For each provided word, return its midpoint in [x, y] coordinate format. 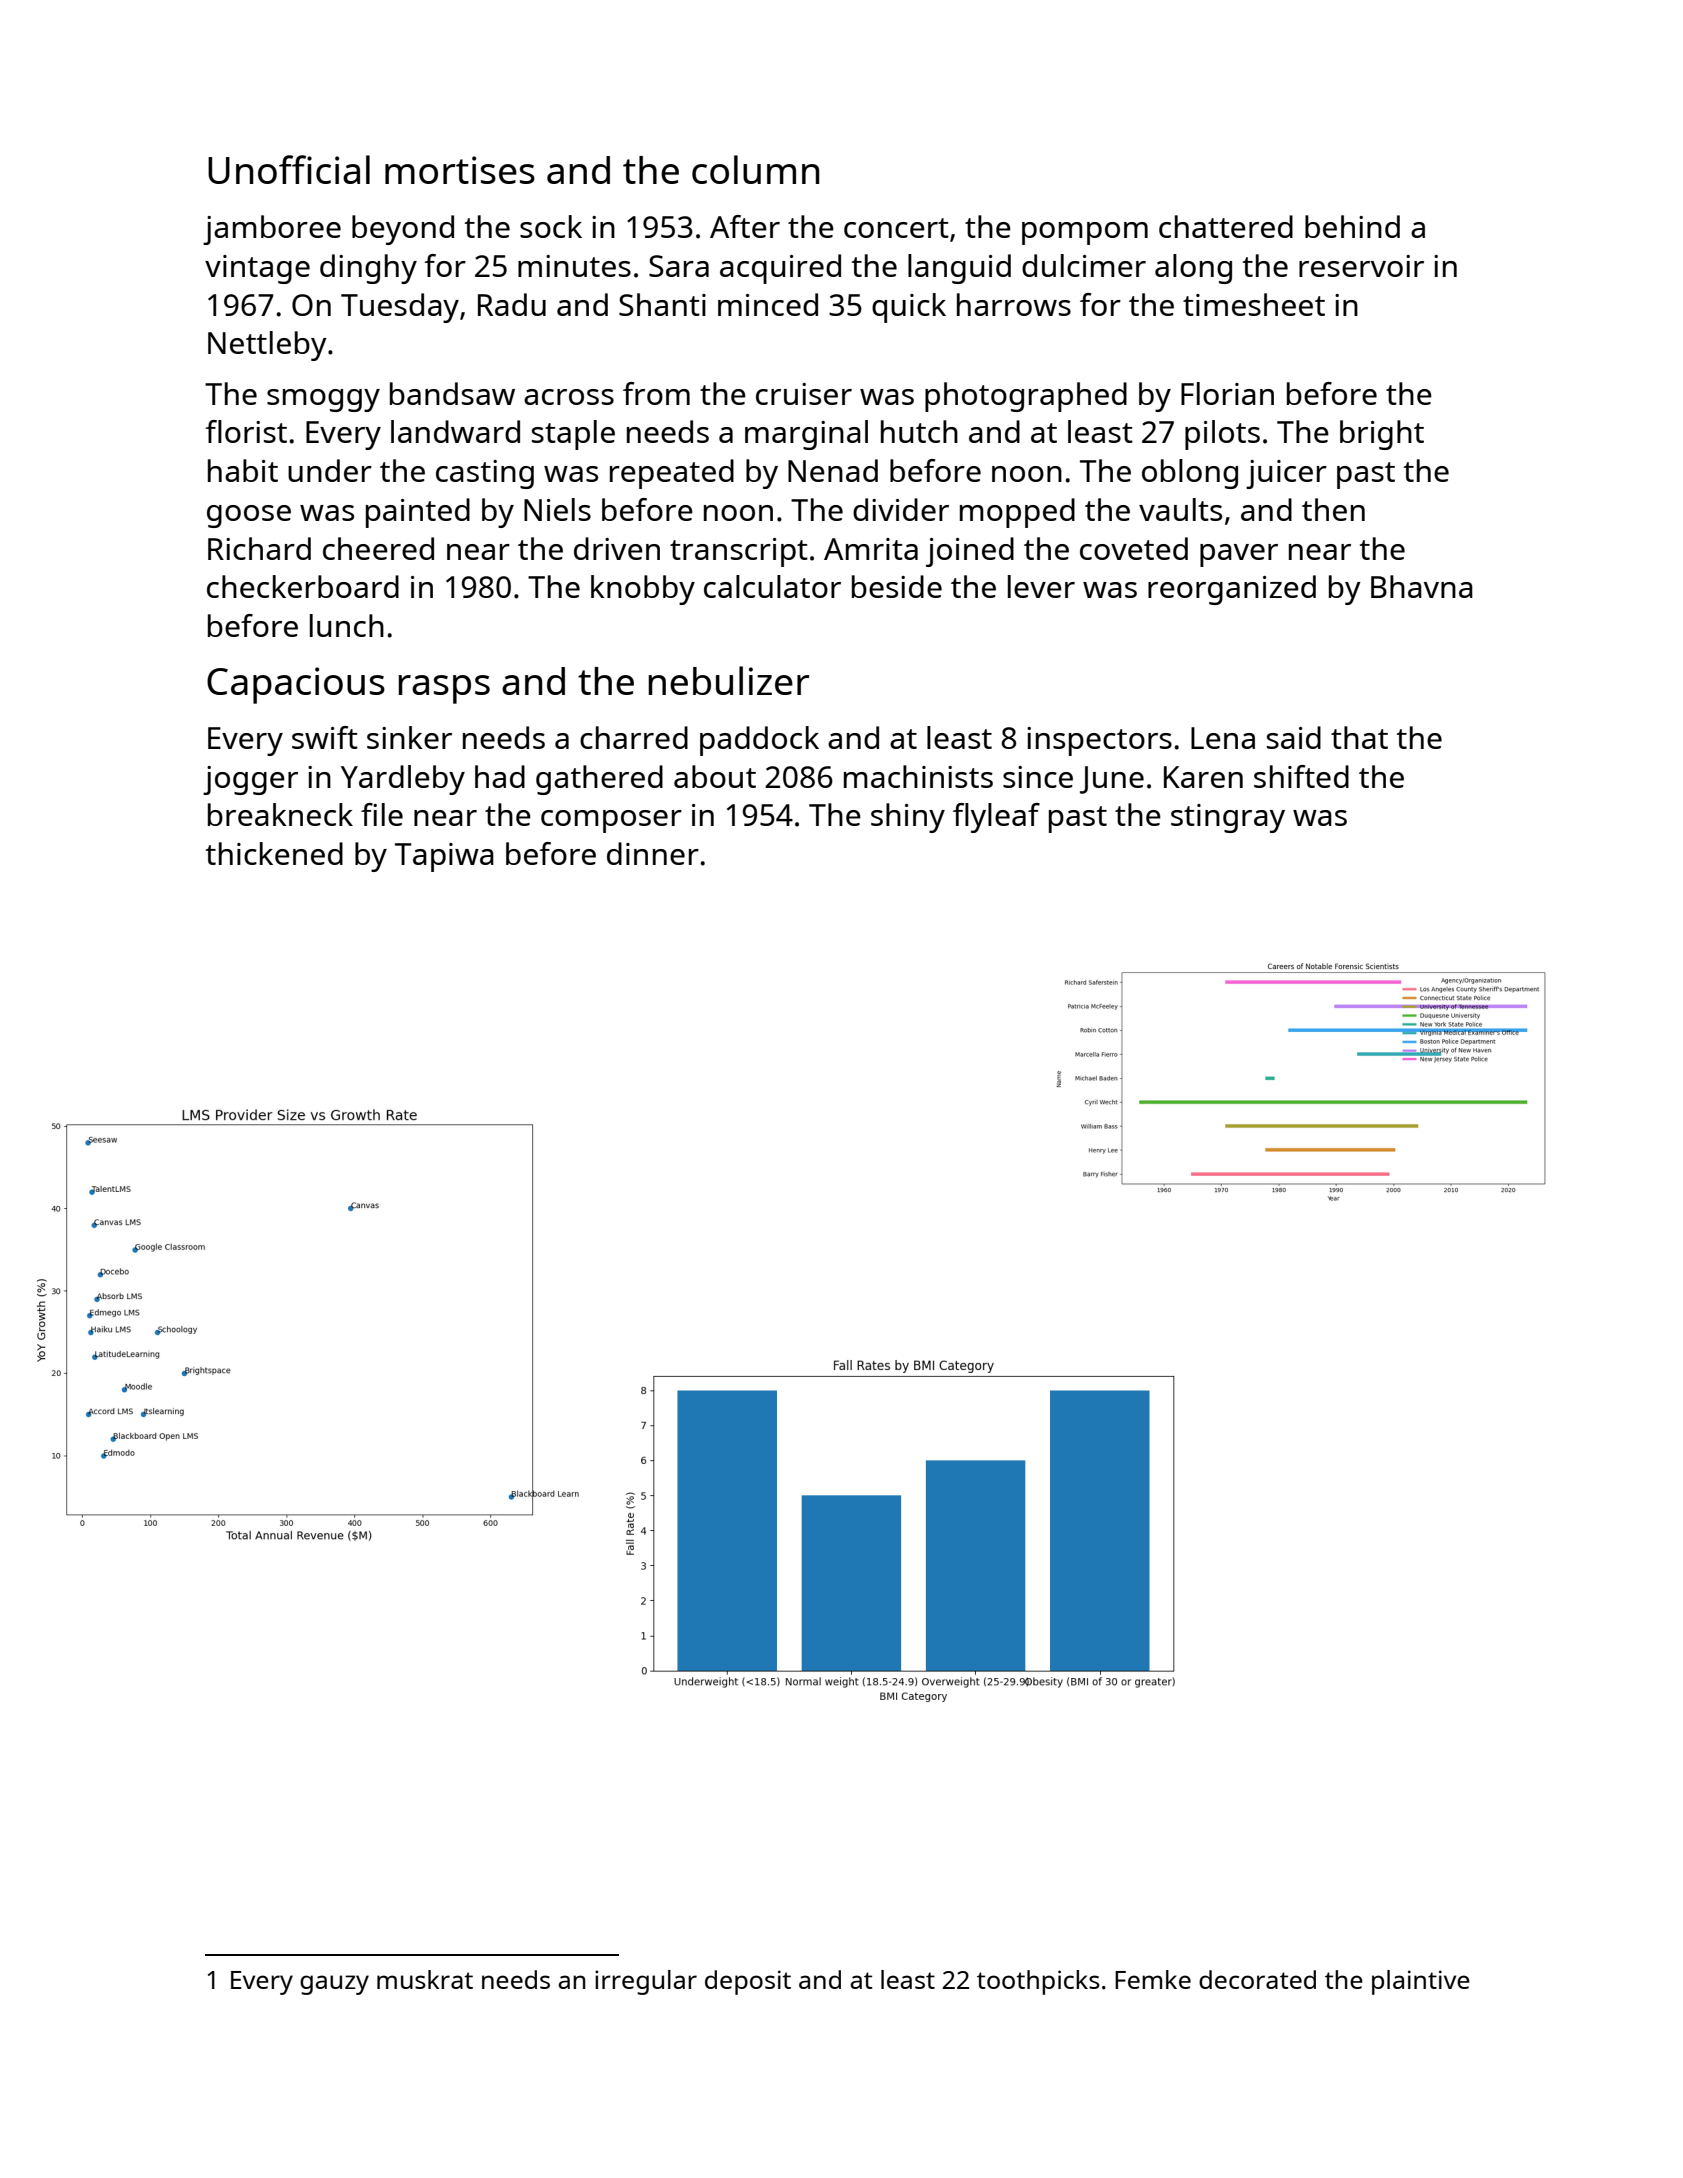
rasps [444, 689]
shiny [908, 818]
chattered [1226, 226]
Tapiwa [444, 857]
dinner [653, 853]
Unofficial [289, 169]
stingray [1228, 818]
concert [896, 228]
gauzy [334, 1985]
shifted [1301, 776]
